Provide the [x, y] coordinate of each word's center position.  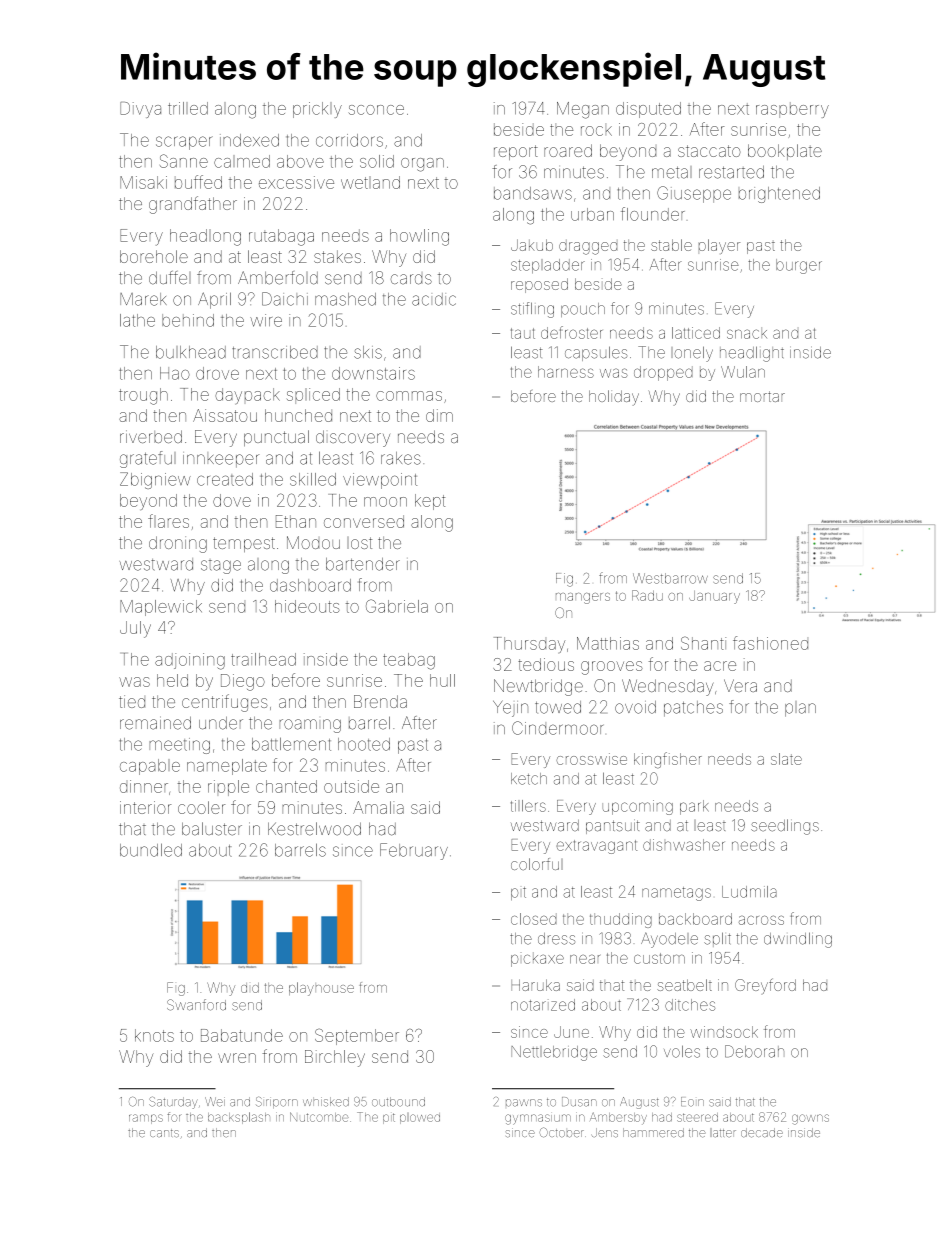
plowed [420, 1118]
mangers [583, 598]
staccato [709, 151]
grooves [612, 668]
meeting [179, 746]
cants [164, 1133]
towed [558, 707]
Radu [647, 595]
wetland [370, 182]
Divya [140, 110]
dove [232, 500]
